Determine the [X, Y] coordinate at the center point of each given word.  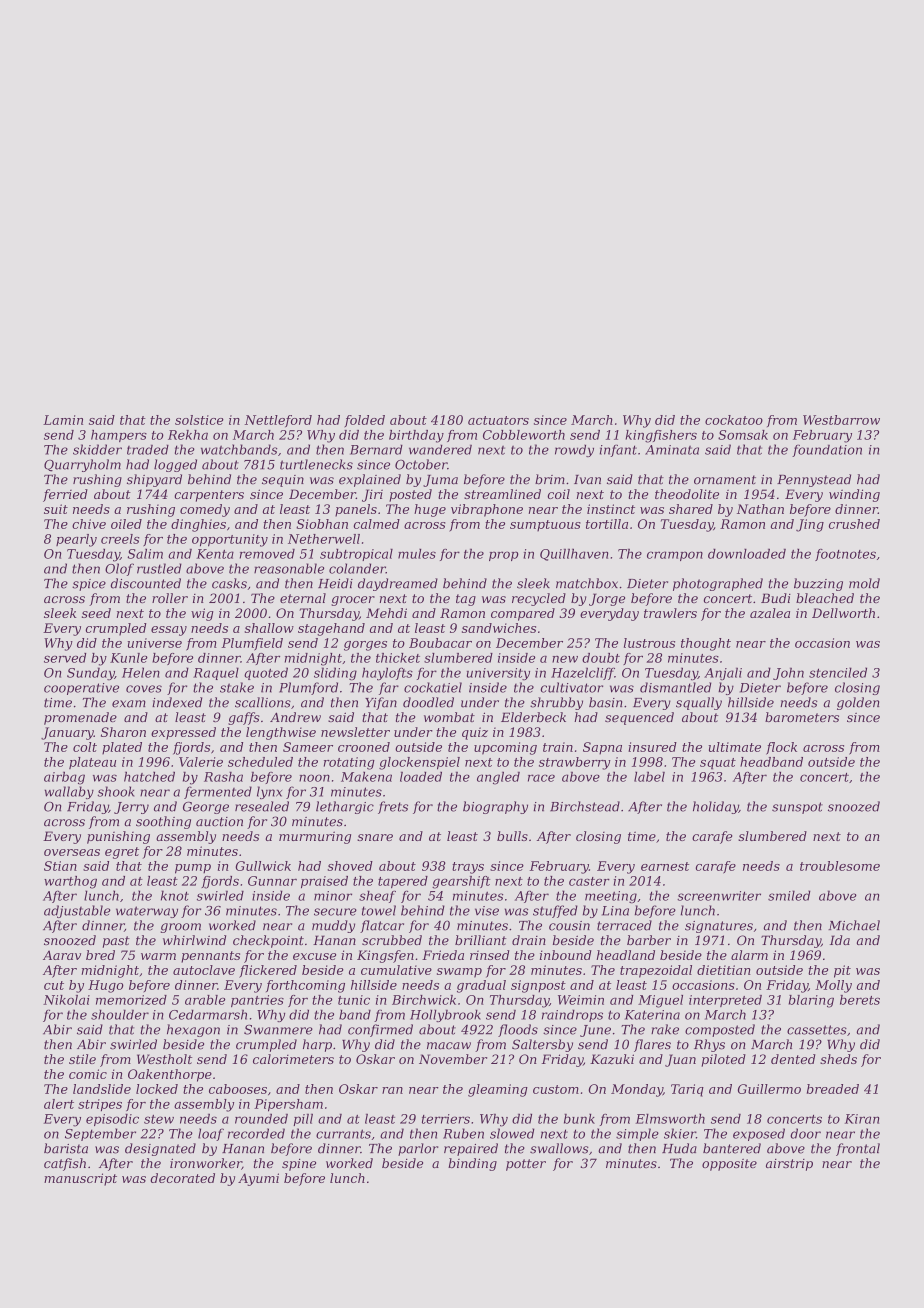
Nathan [760, 509]
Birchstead [585, 806]
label [649, 777]
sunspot [797, 808]
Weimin [581, 1000]
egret [122, 853]
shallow [269, 628]
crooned [364, 747]
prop [504, 556]
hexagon [193, 1030]
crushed [854, 524]
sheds [838, 1059]
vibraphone [487, 510]
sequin [283, 481]
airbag [64, 778]
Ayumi [258, 1179]
